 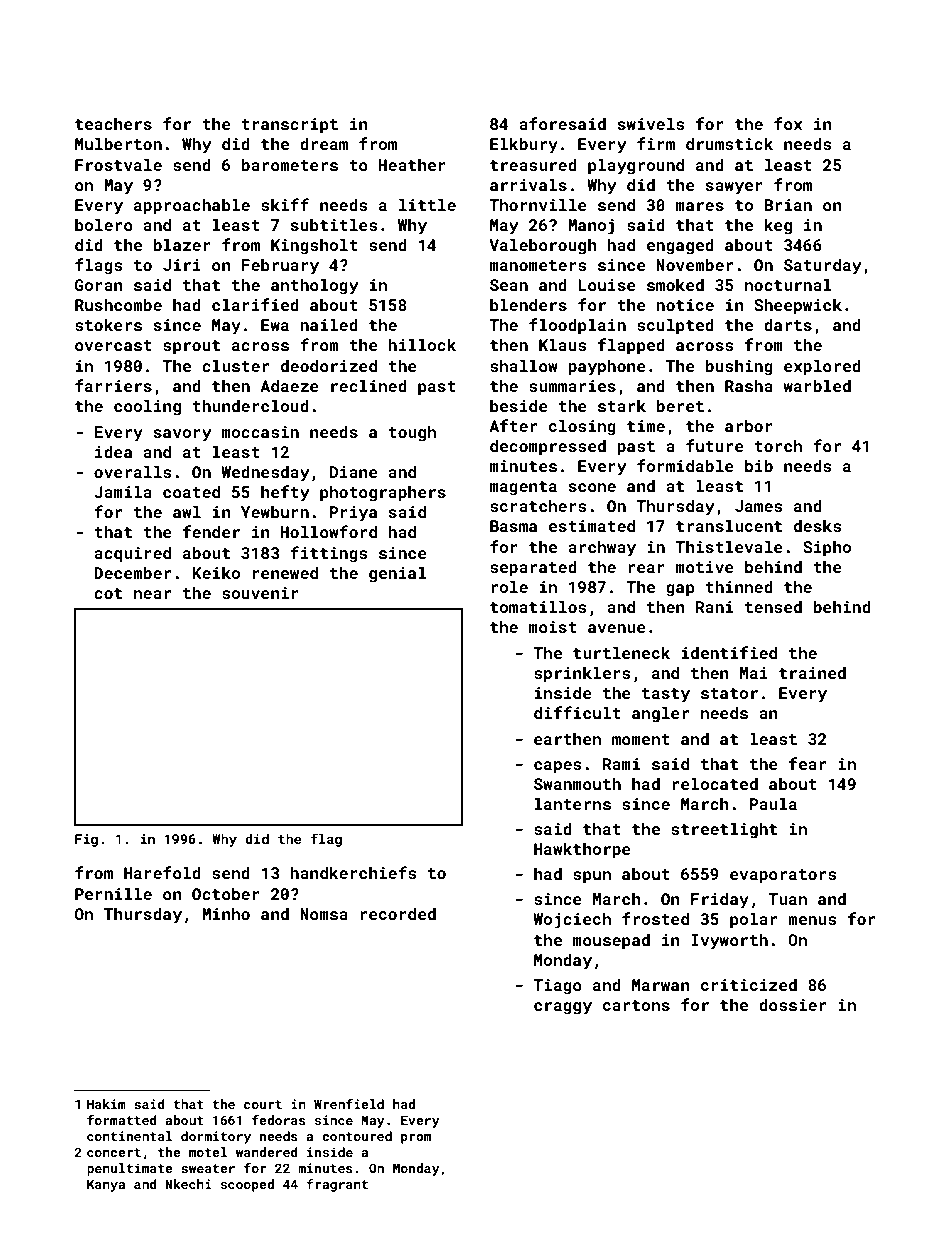 I want to click on drumstick, so click(x=729, y=143).
